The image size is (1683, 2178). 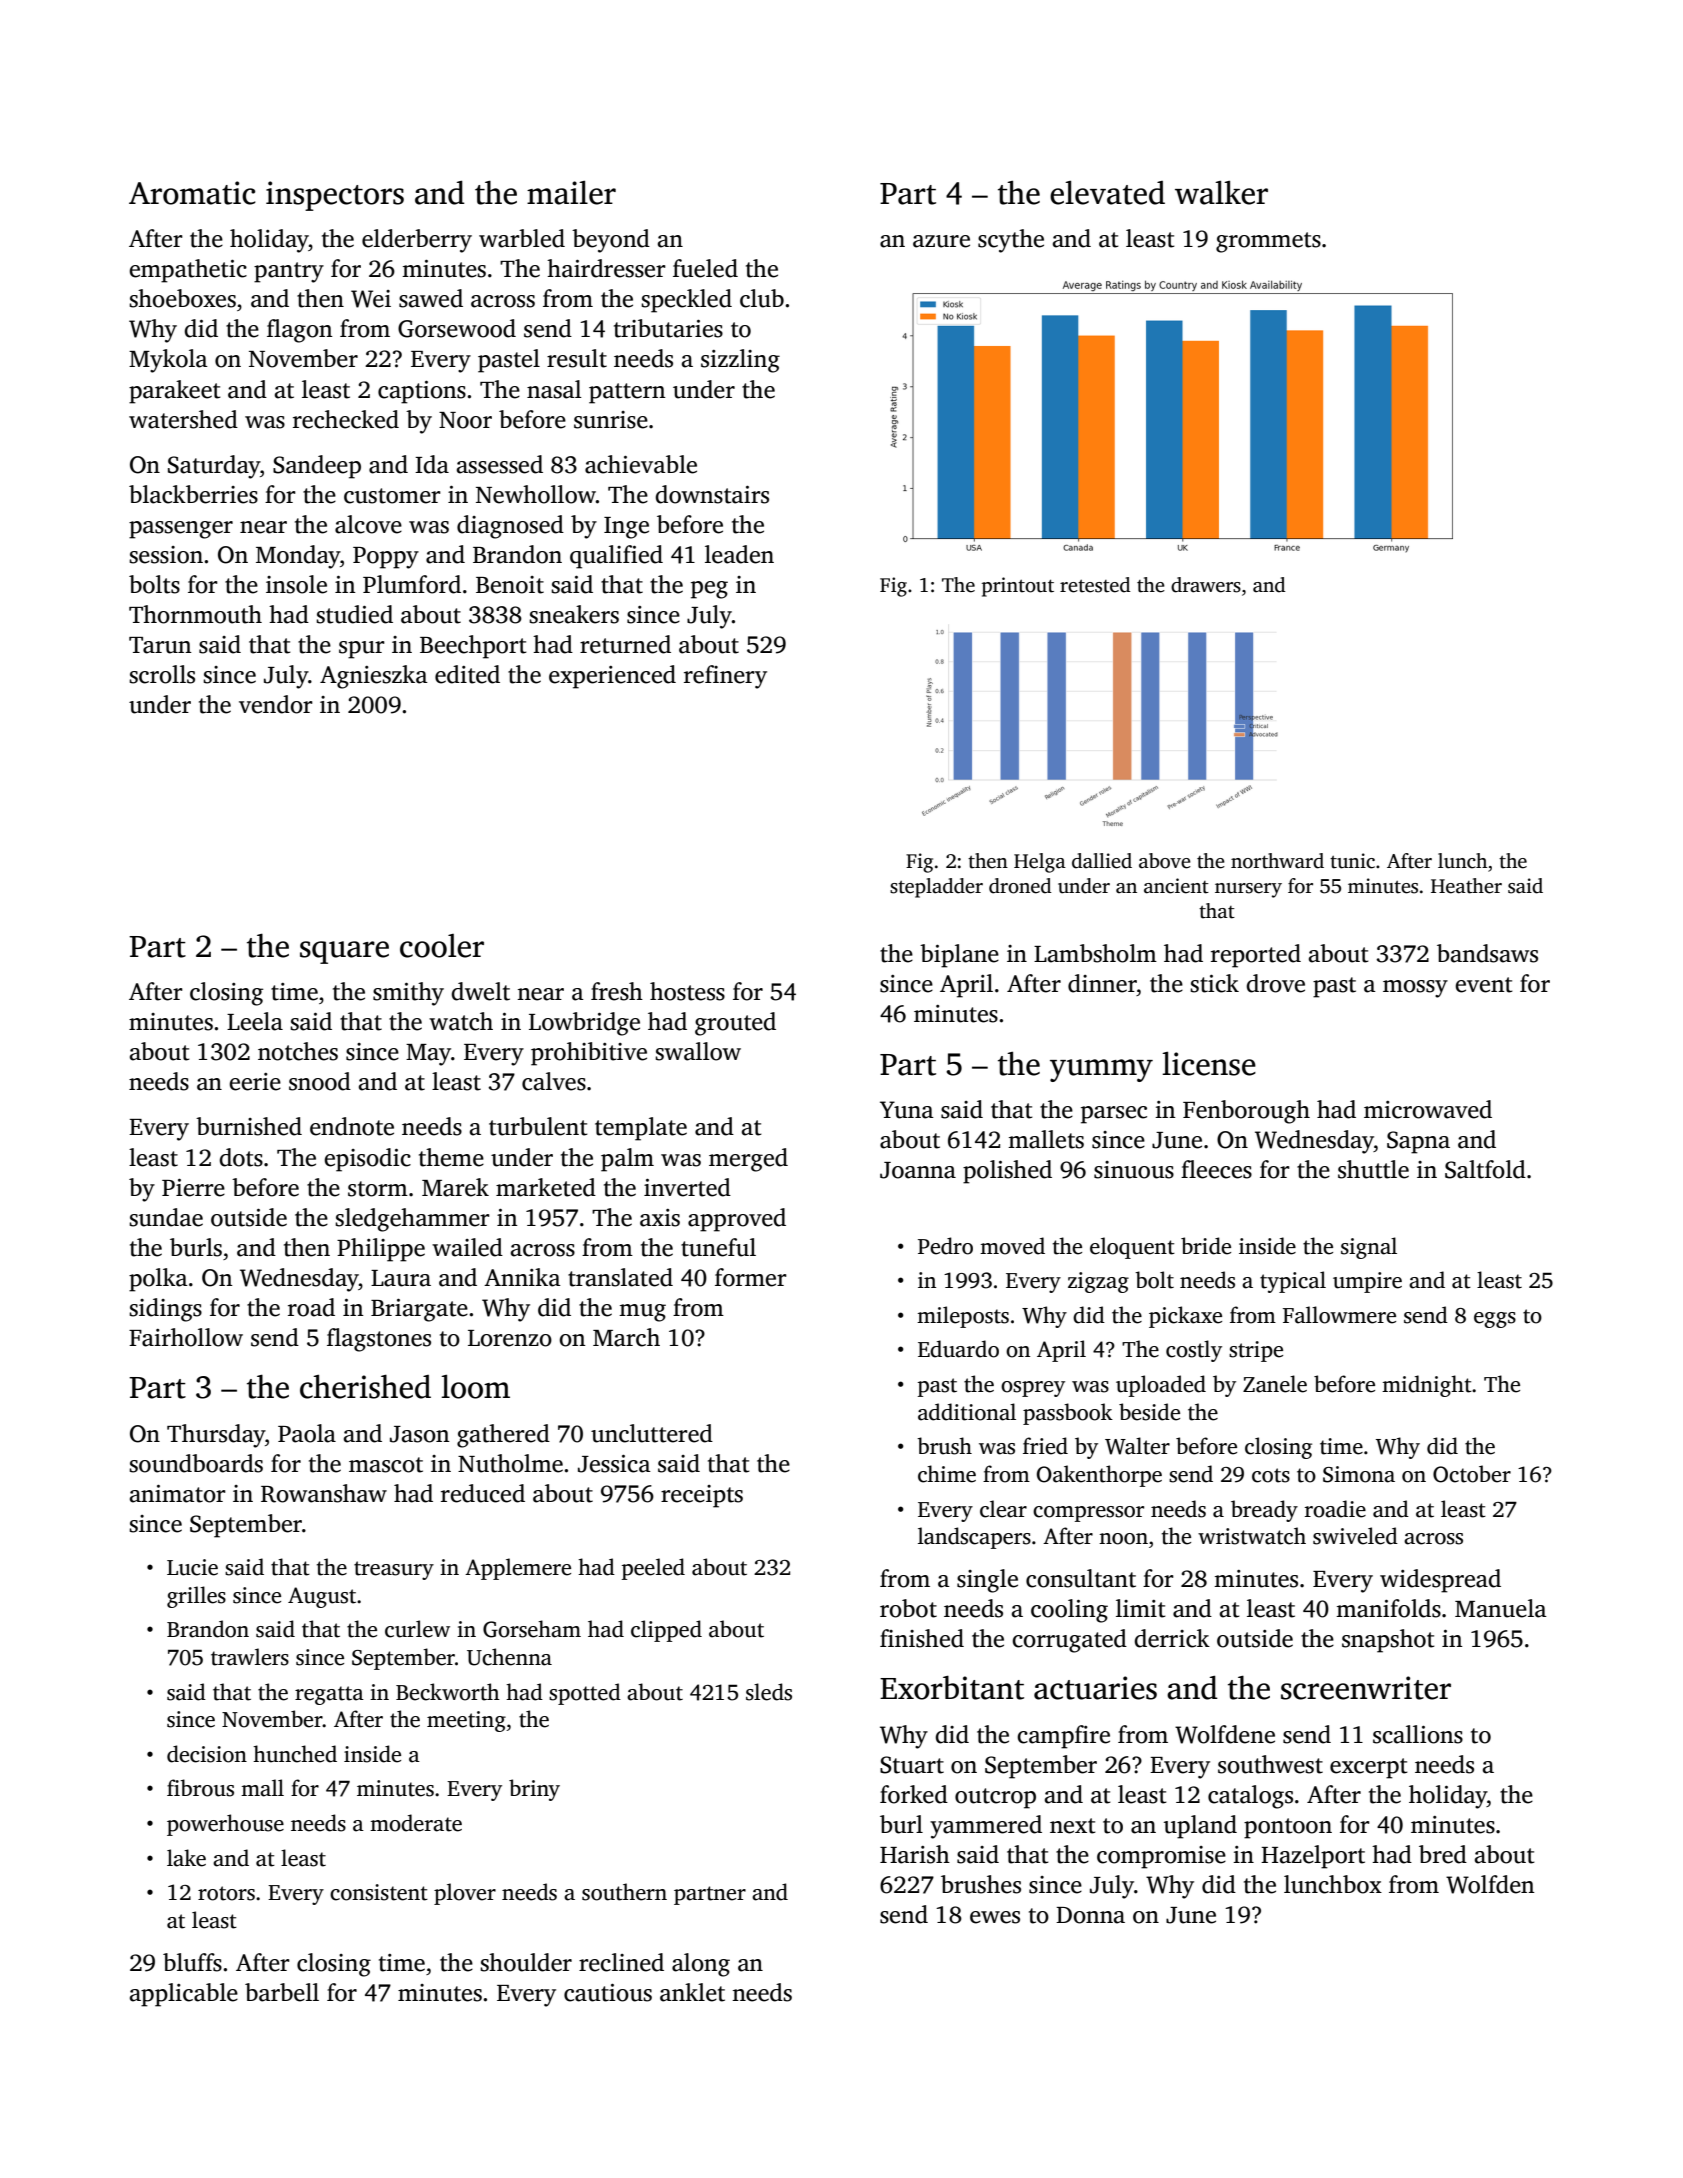 What do you see at coordinates (165, 1310) in the screenshot?
I see `sidings` at bounding box center [165, 1310].
